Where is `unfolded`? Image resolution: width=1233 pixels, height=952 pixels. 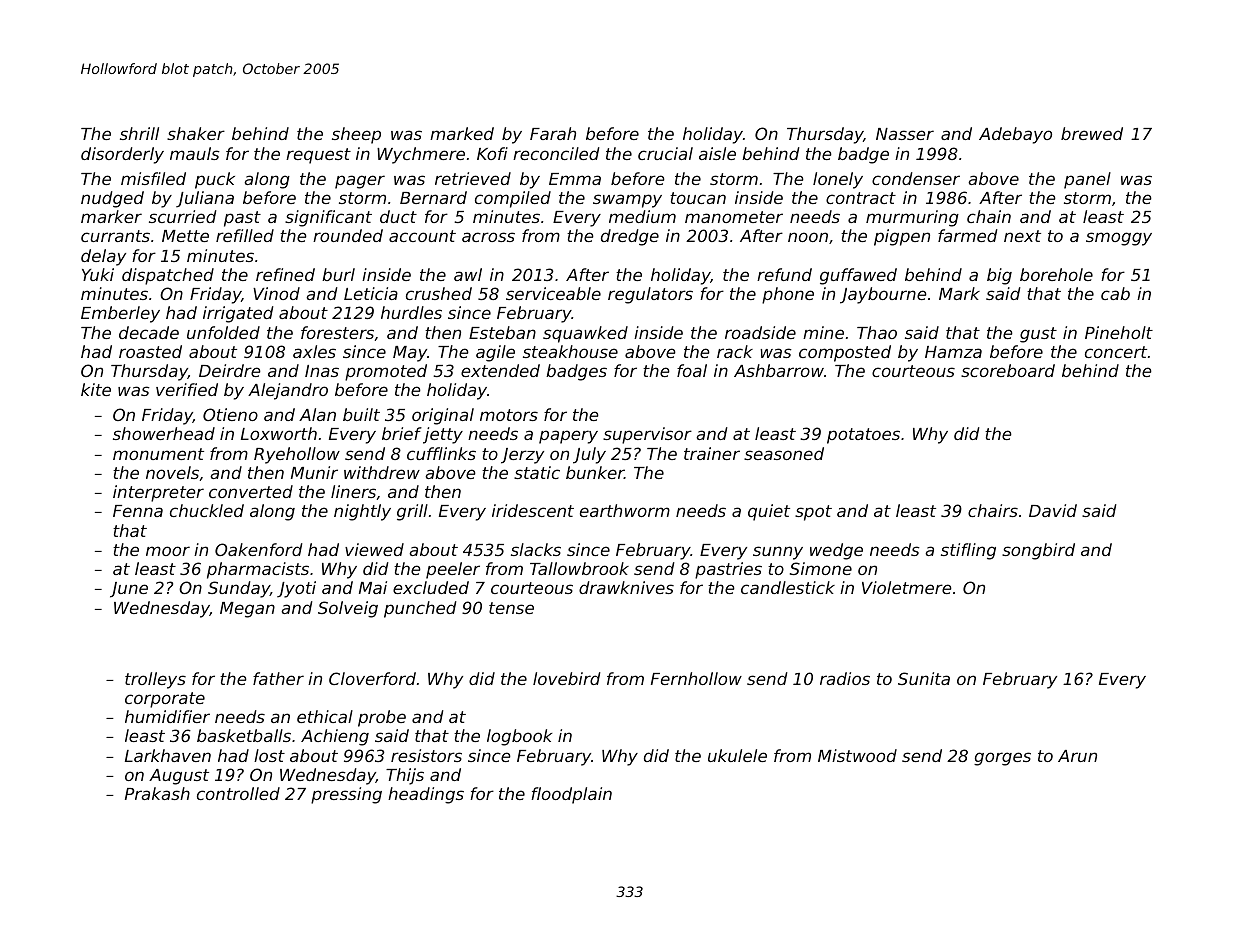 unfolded is located at coordinates (223, 332).
